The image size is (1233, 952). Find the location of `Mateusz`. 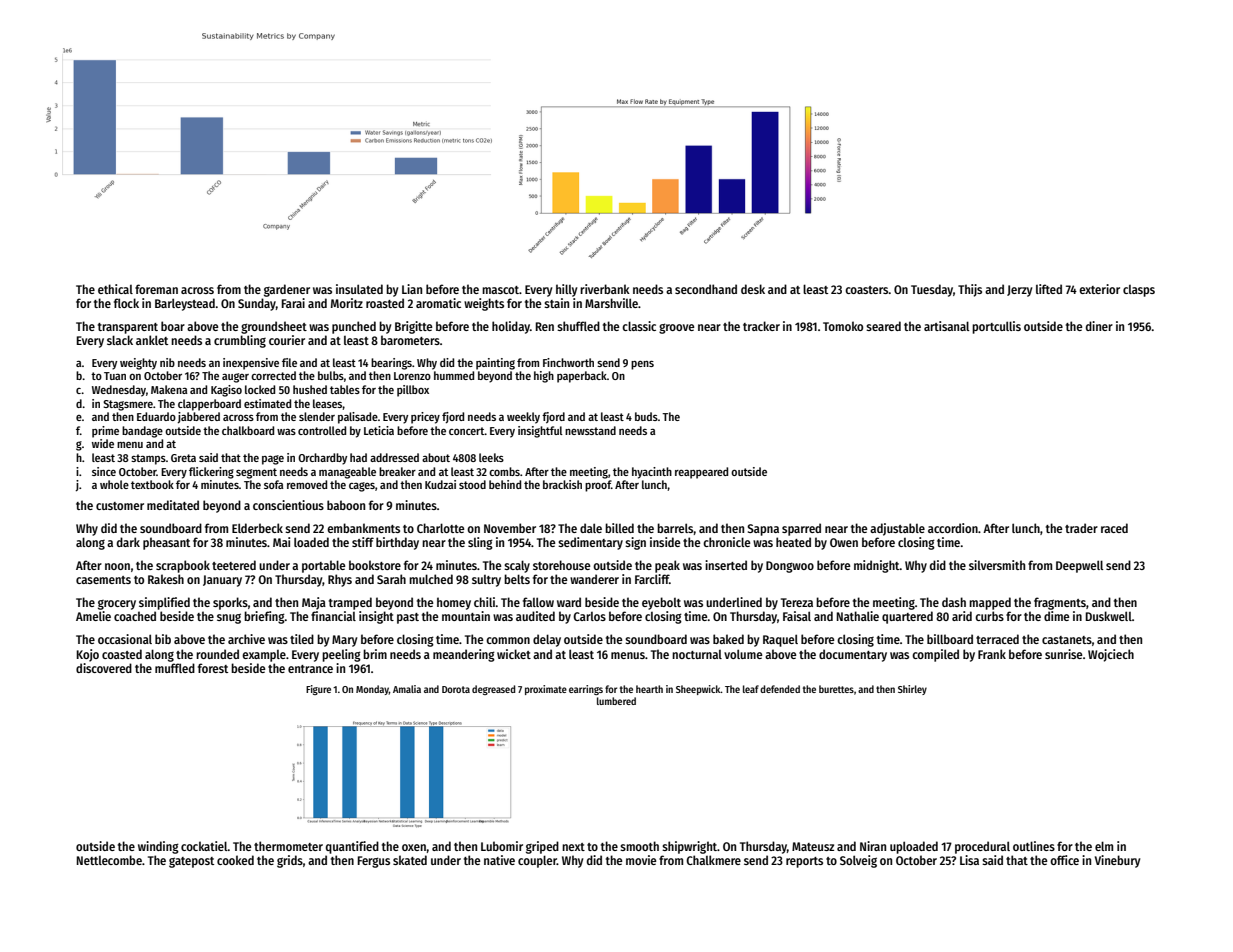

Mateusz is located at coordinates (813, 846).
